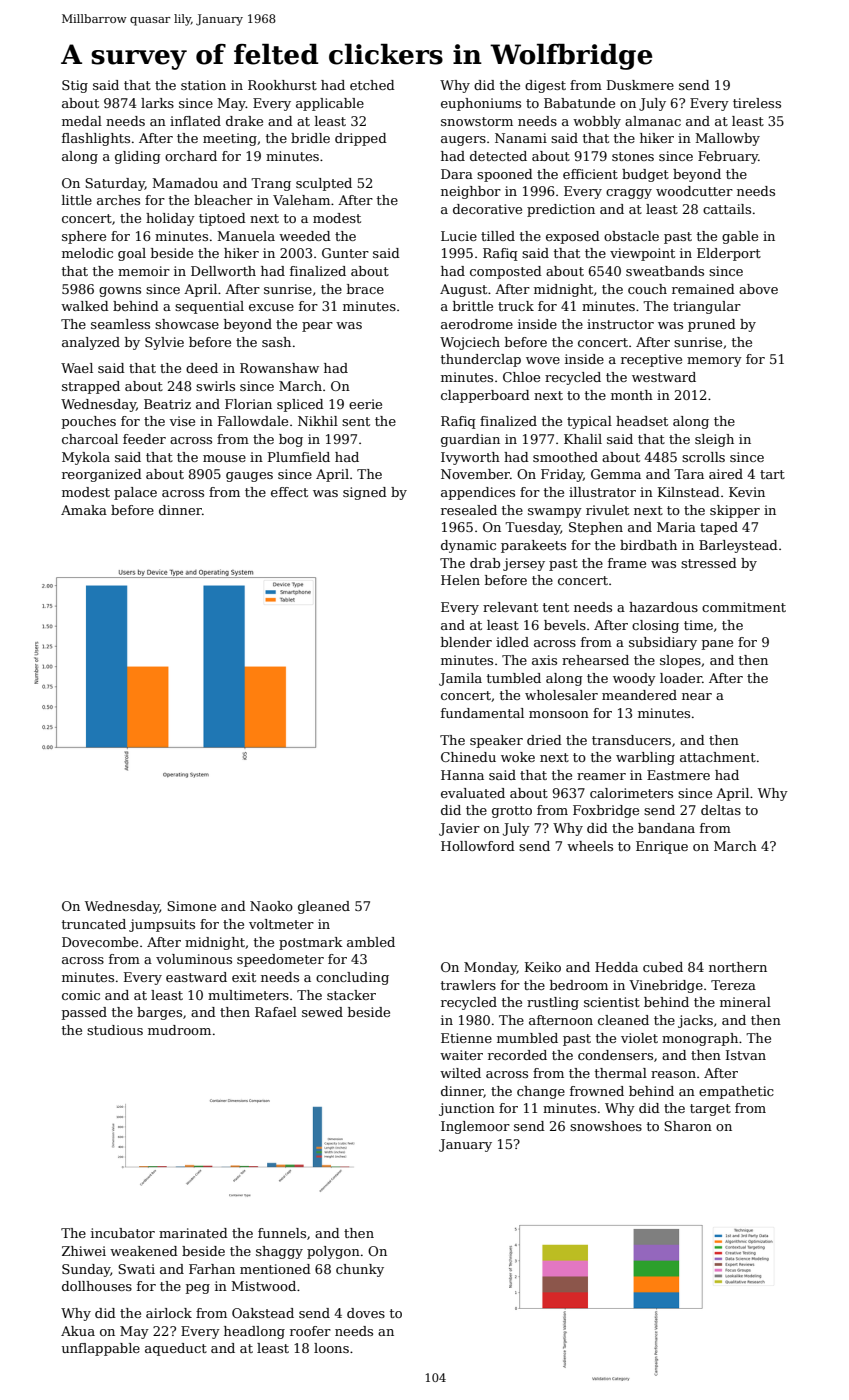 The width and height of the screenshot is (849, 1400). Describe the element at coordinates (322, 1012) in the screenshot. I see `sewed` at that location.
